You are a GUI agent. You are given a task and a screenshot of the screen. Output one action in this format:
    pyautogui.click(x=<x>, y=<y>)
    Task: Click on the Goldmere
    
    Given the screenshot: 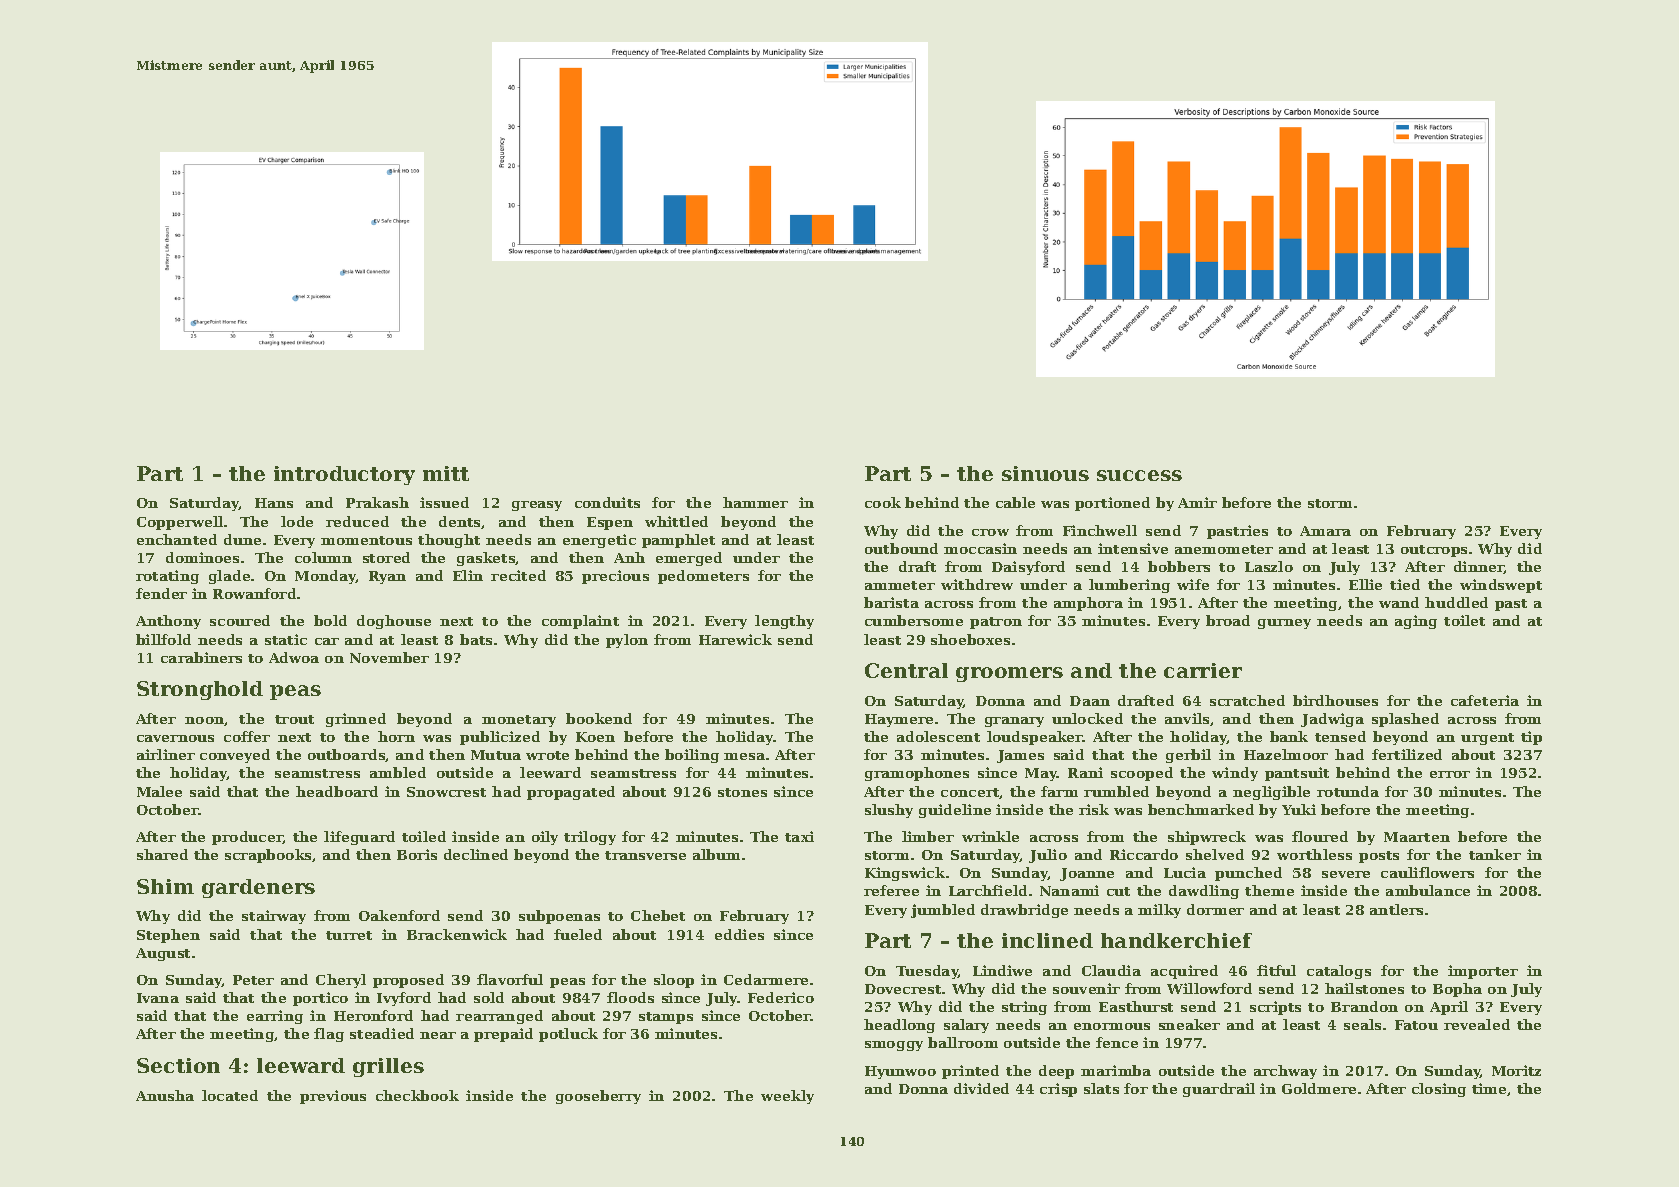 What is the action you would take?
    pyautogui.click(x=1319, y=1088)
